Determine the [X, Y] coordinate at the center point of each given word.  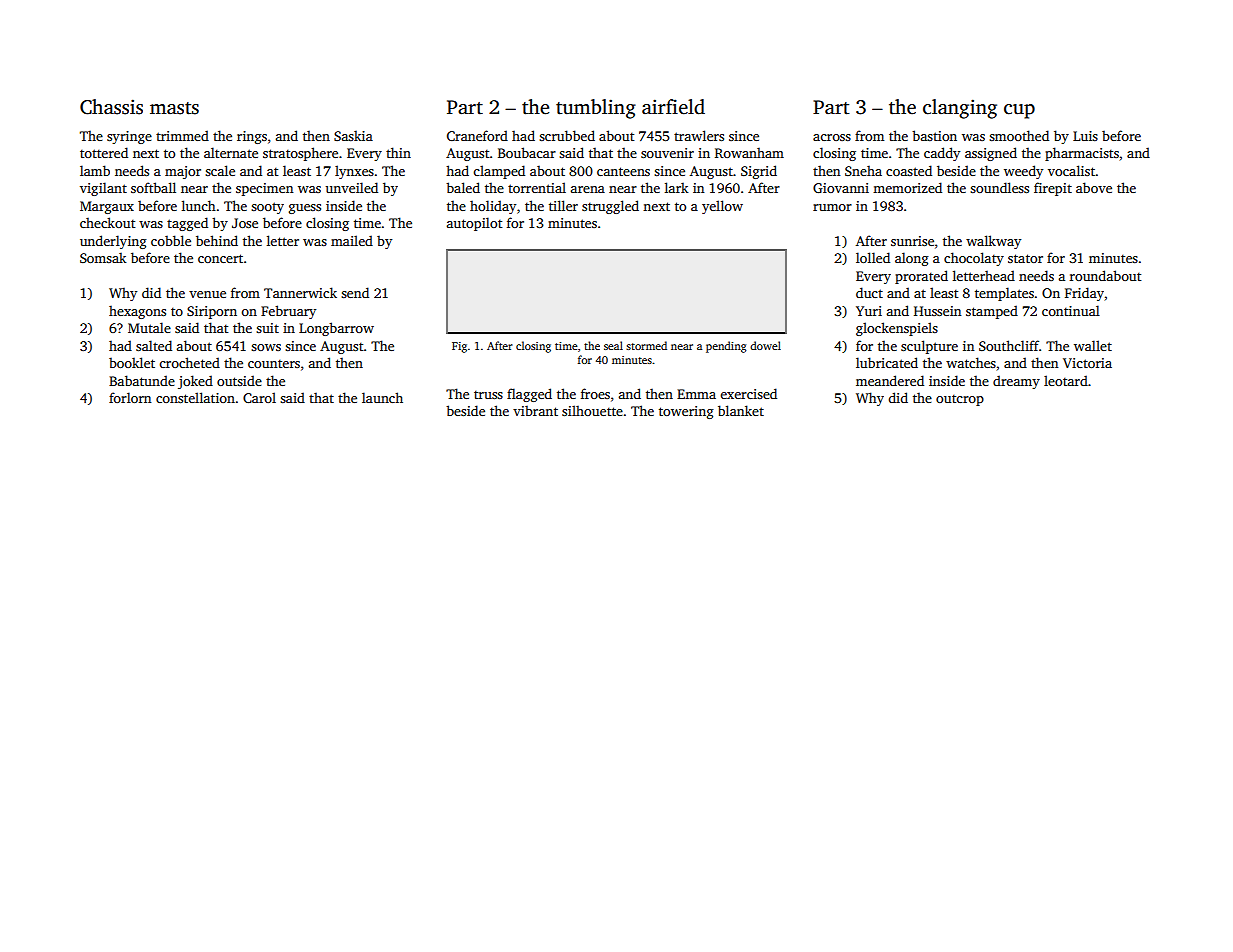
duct [869, 292]
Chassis [111, 107]
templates [1004, 294]
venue [207, 294]
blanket [741, 410]
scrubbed [567, 135]
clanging [960, 109]
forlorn [130, 397]
